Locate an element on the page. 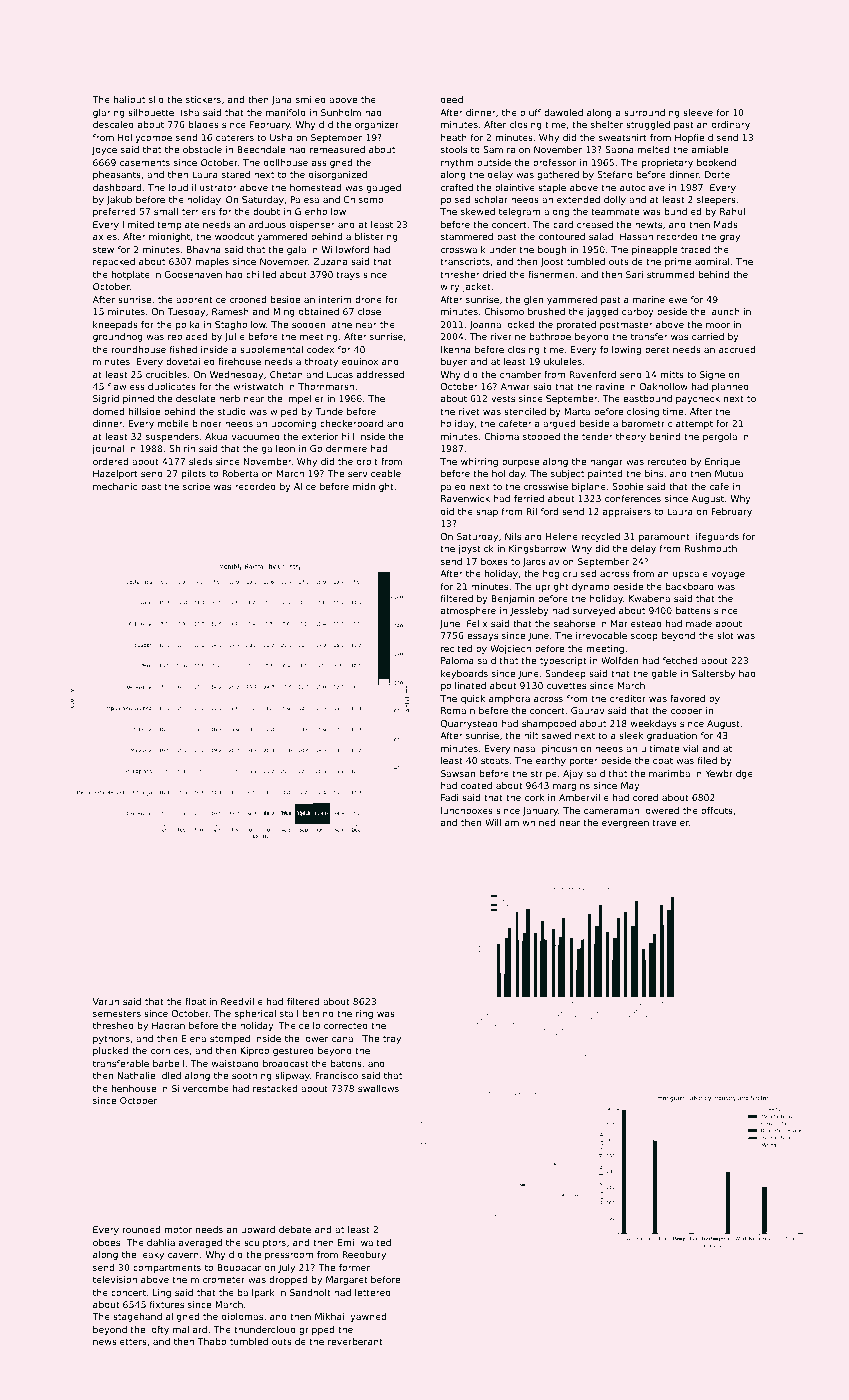 Image resolution: width=849 pixels, height=1400 pixels. theory is located at coordinates (631, 437).
